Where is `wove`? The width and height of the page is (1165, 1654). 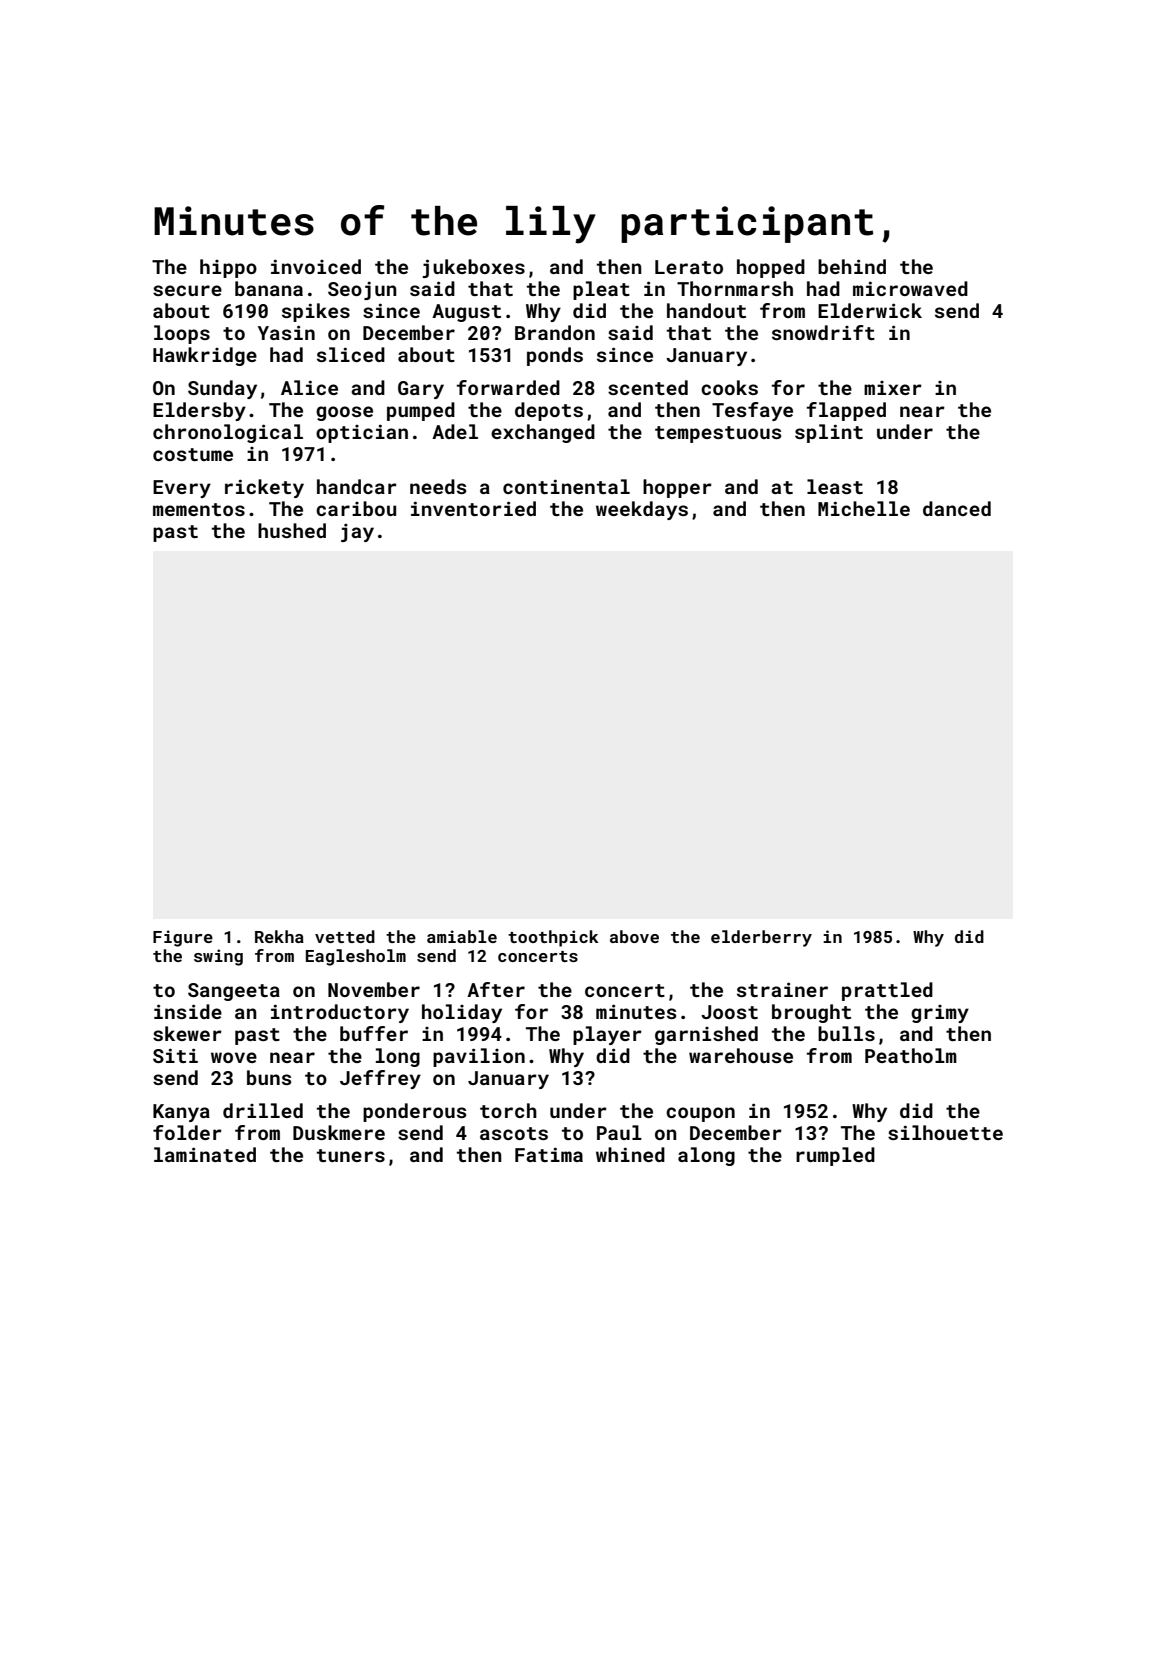 wove is located at coordinates (234, 1057).
